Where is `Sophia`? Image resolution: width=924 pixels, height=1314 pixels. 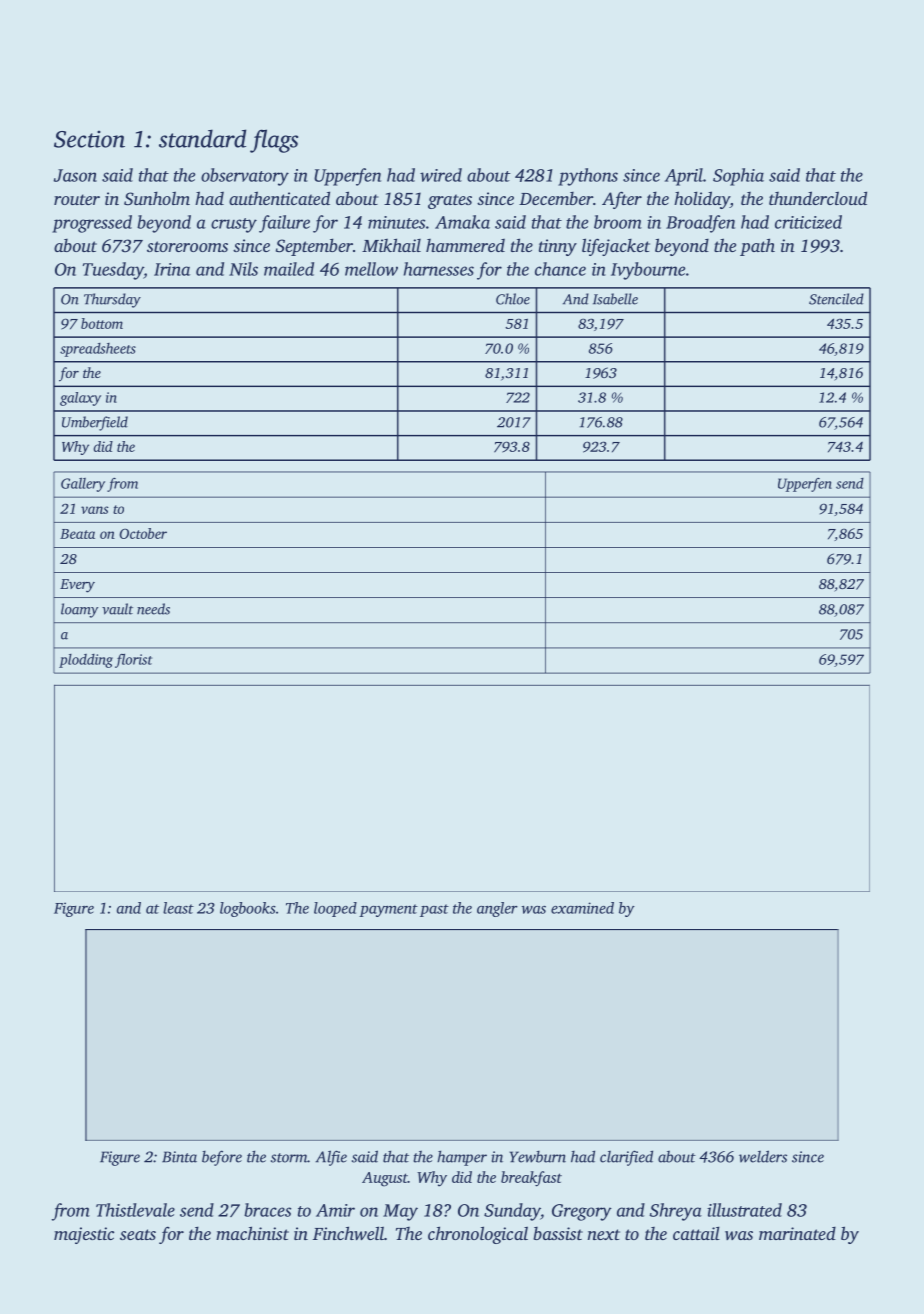 Sophia is located at coordinates (738, 177).
